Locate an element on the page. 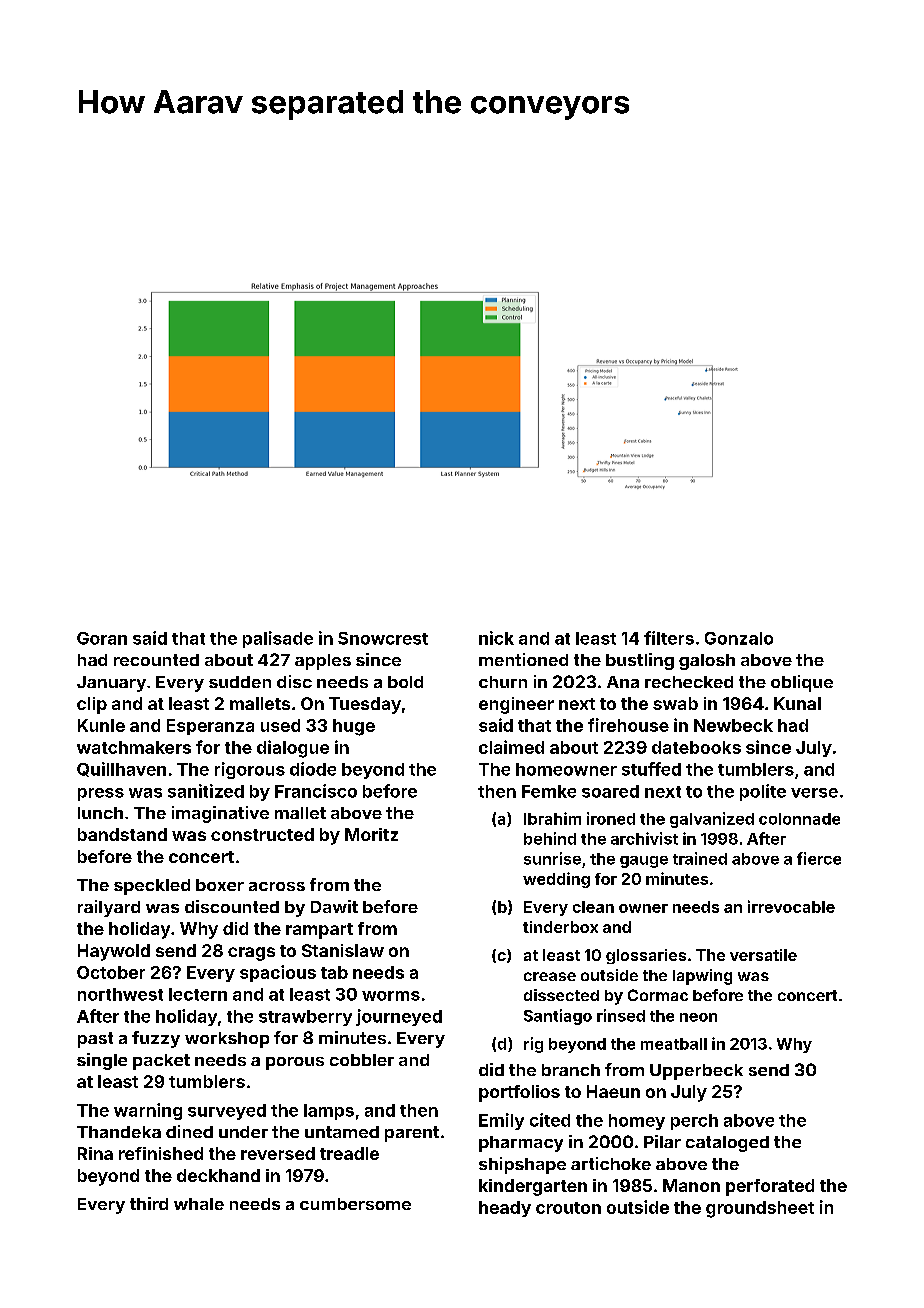 This document has width=924, height=1308. Kunal is located at coordinates (797, 703).
